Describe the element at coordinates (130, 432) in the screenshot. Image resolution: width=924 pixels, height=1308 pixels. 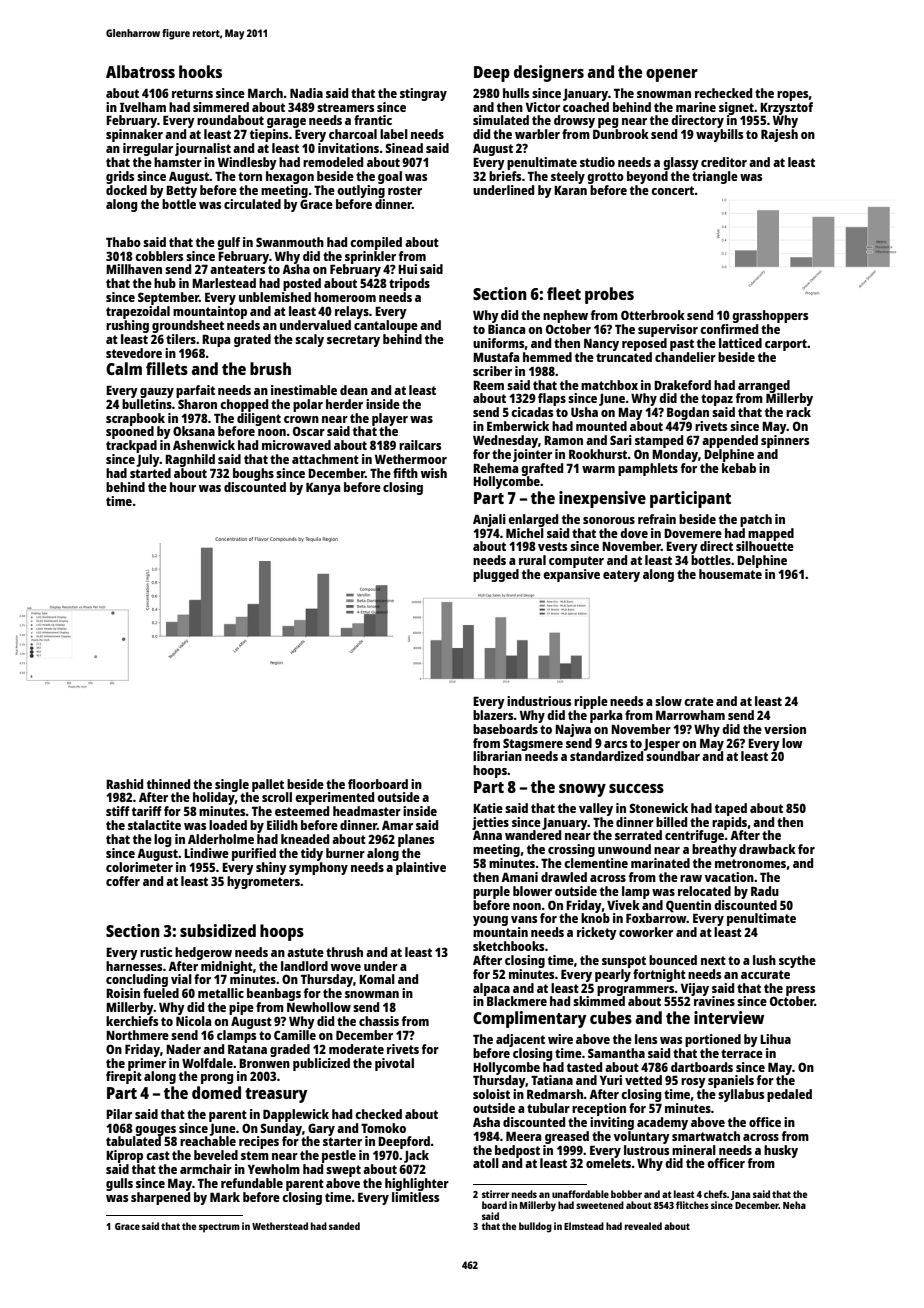
I see `spooned` at that location.
